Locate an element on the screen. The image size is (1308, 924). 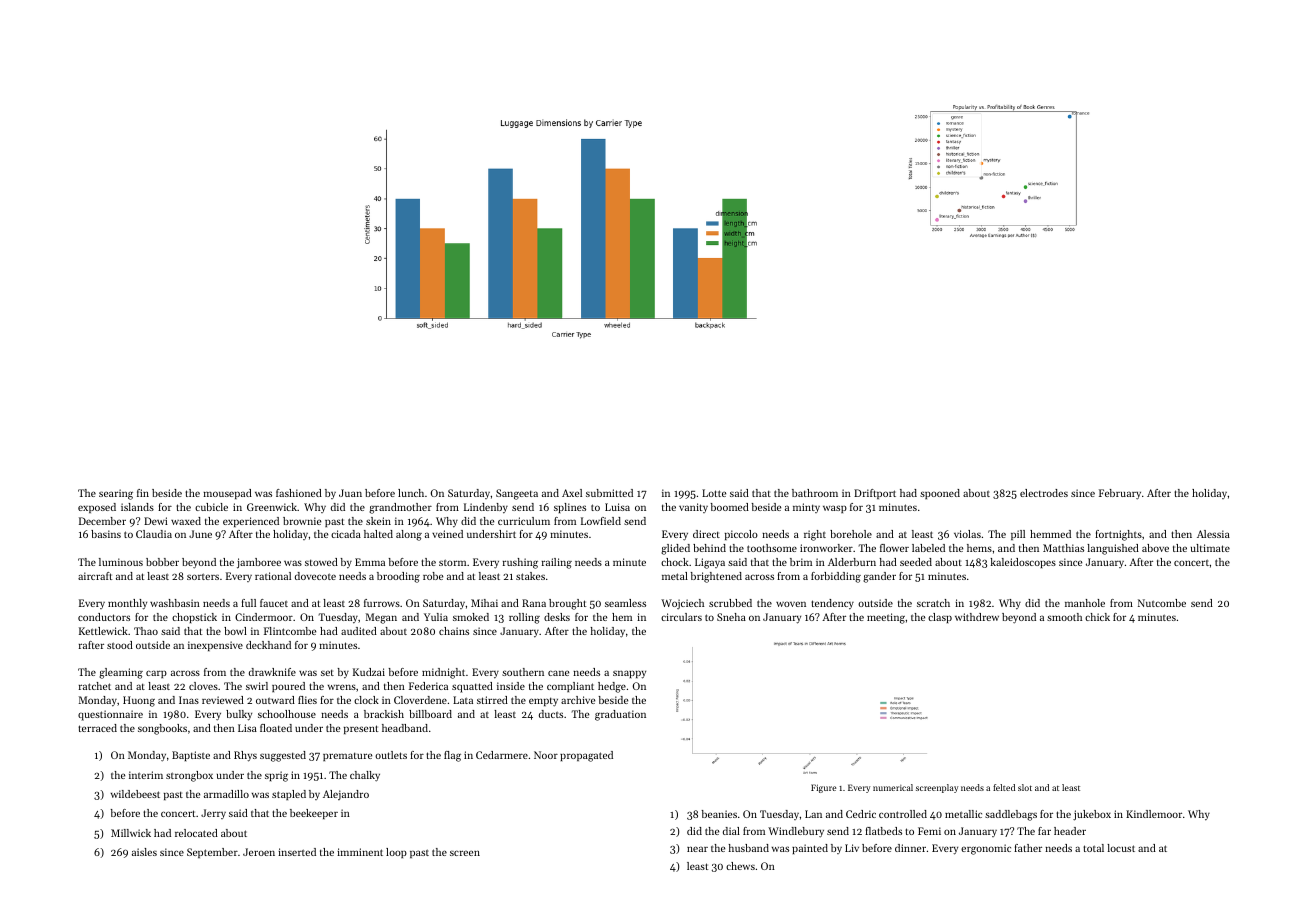
forbidding is located at coordinates (836, 577).
